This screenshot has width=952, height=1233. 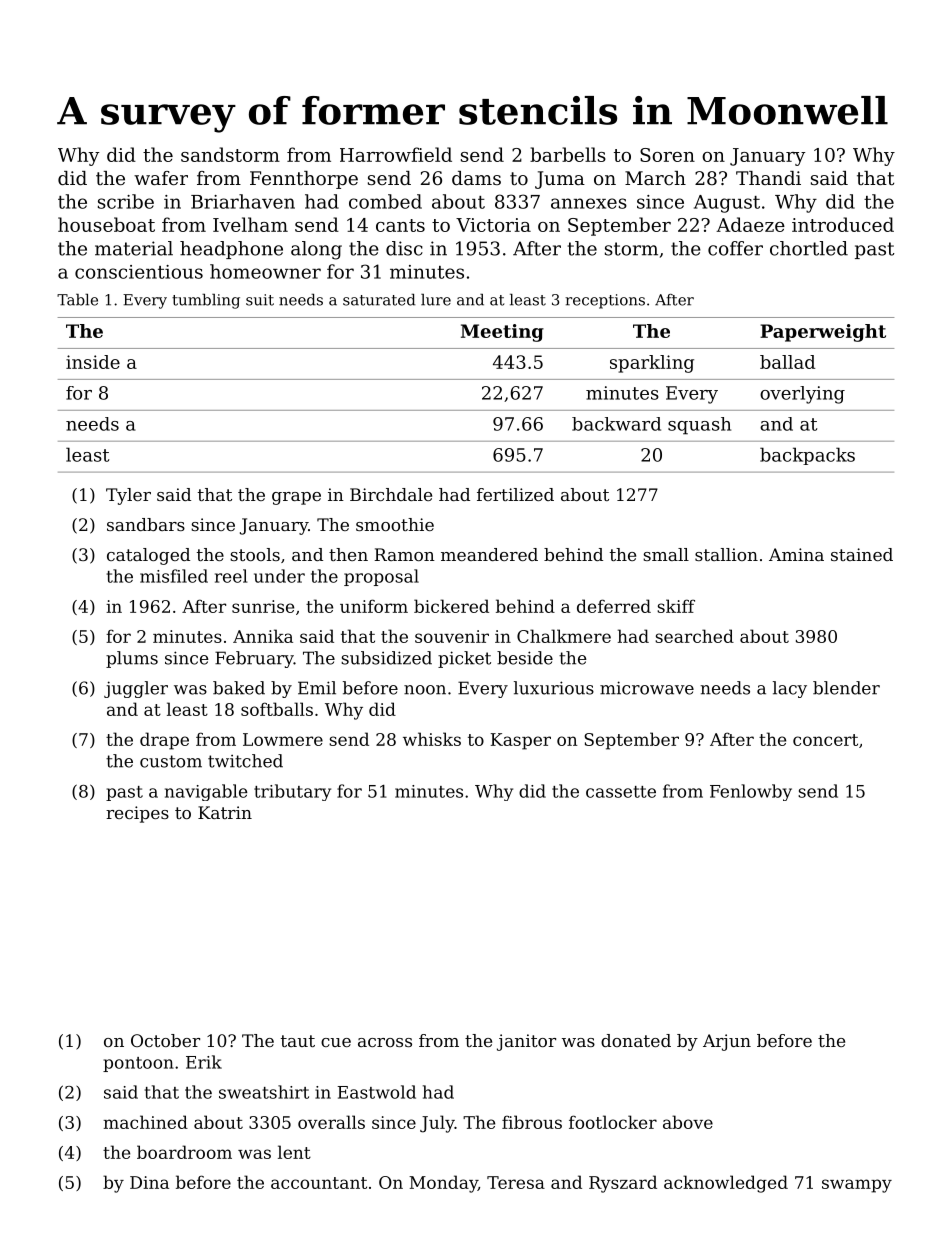 What do you see at coordinates (319, 1183) in the screenshot?
I see `accountant` at bounding box center [319, 1183].
